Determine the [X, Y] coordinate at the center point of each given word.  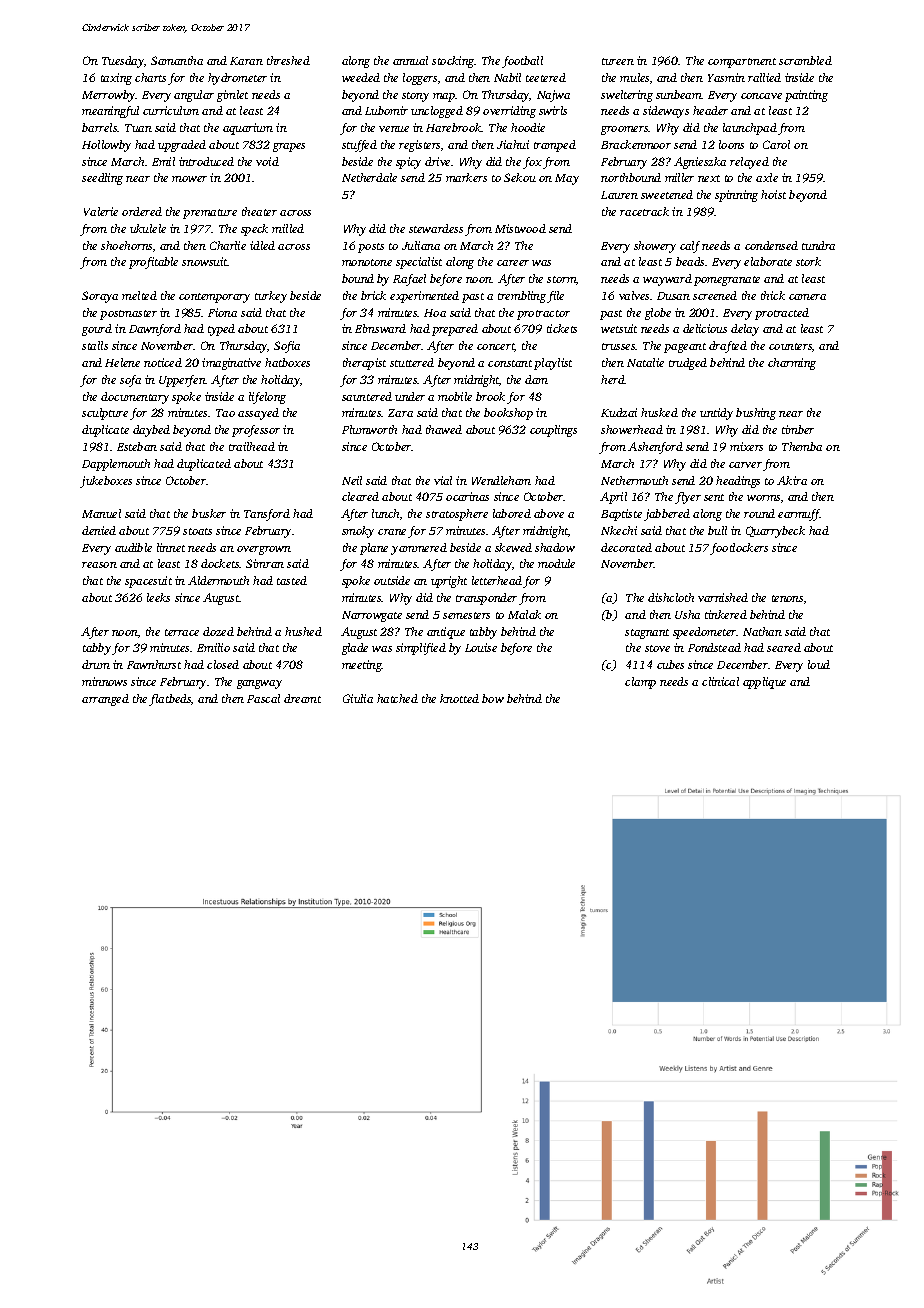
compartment [742, 63]
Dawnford [155, 330]
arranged [105, 700]
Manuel [101, 513]
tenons [787, 598]
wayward [667, 280]
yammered [419, 549]
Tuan [138, 128]
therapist [364, 364]
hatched [397, 698]
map [444, 97]
